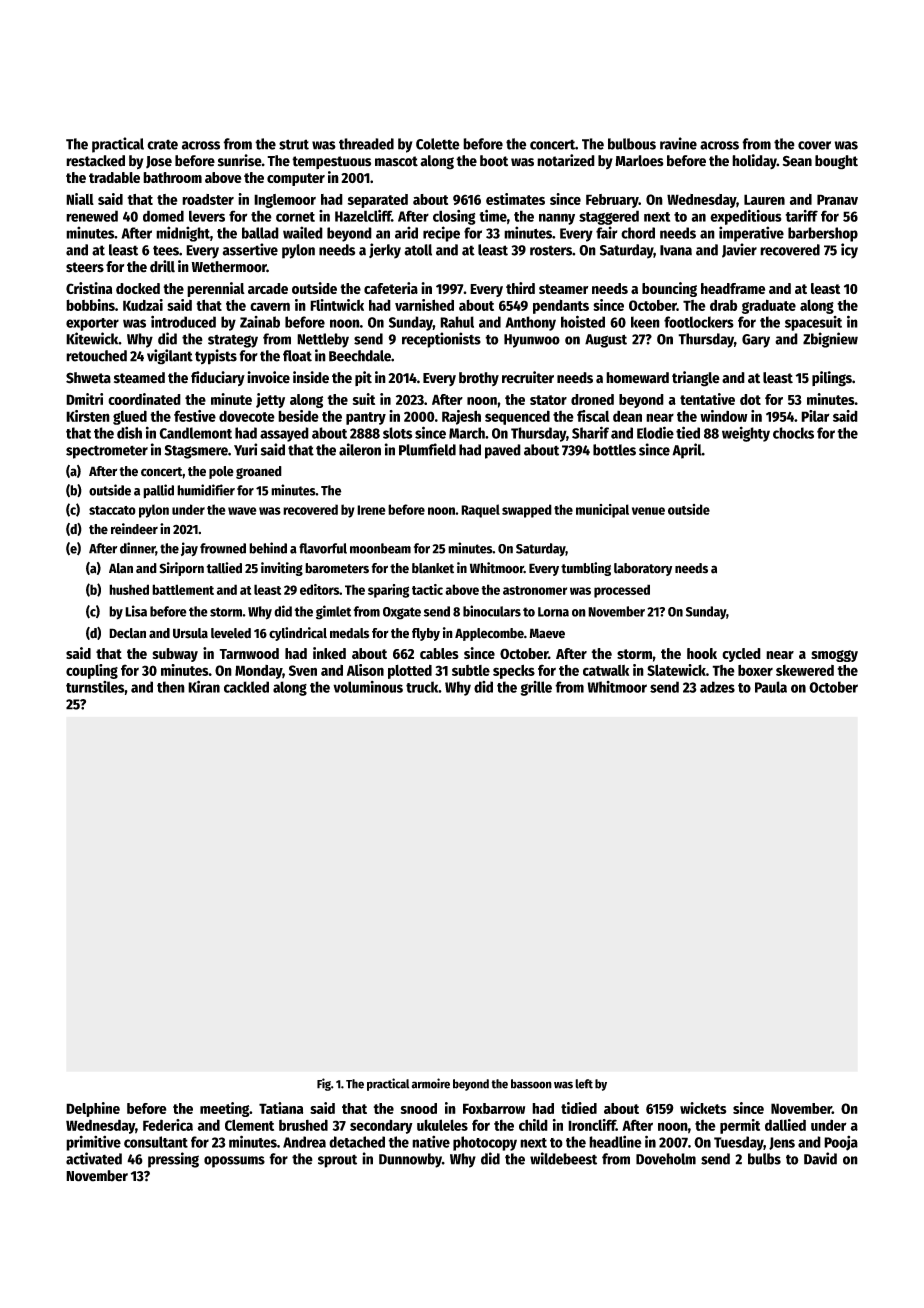 The width and height of the screenshot is (924, 1308). What do you see at coordinates (643, 569) in the screenshot?
I see `laboratory` at bounding box center [643, 569].
